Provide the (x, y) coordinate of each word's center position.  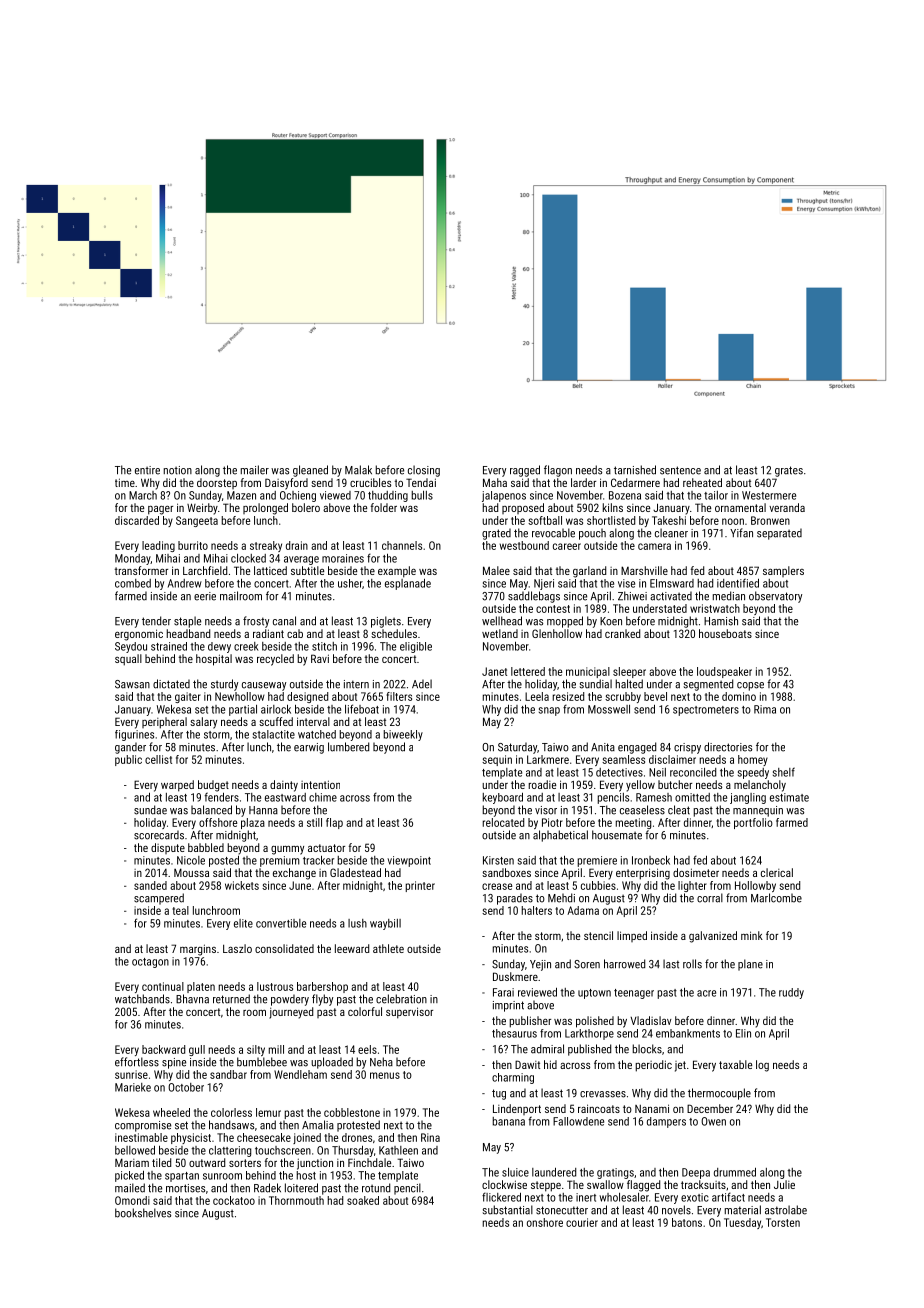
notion (177, 470)
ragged (525, 471)
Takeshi (669, 520)
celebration (401, 999)
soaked (363, 1200)
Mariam (132, 1162)
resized (568, 696)
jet (680, 1066)
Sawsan (132, 684)
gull (197, 1050)
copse (750, 686)
